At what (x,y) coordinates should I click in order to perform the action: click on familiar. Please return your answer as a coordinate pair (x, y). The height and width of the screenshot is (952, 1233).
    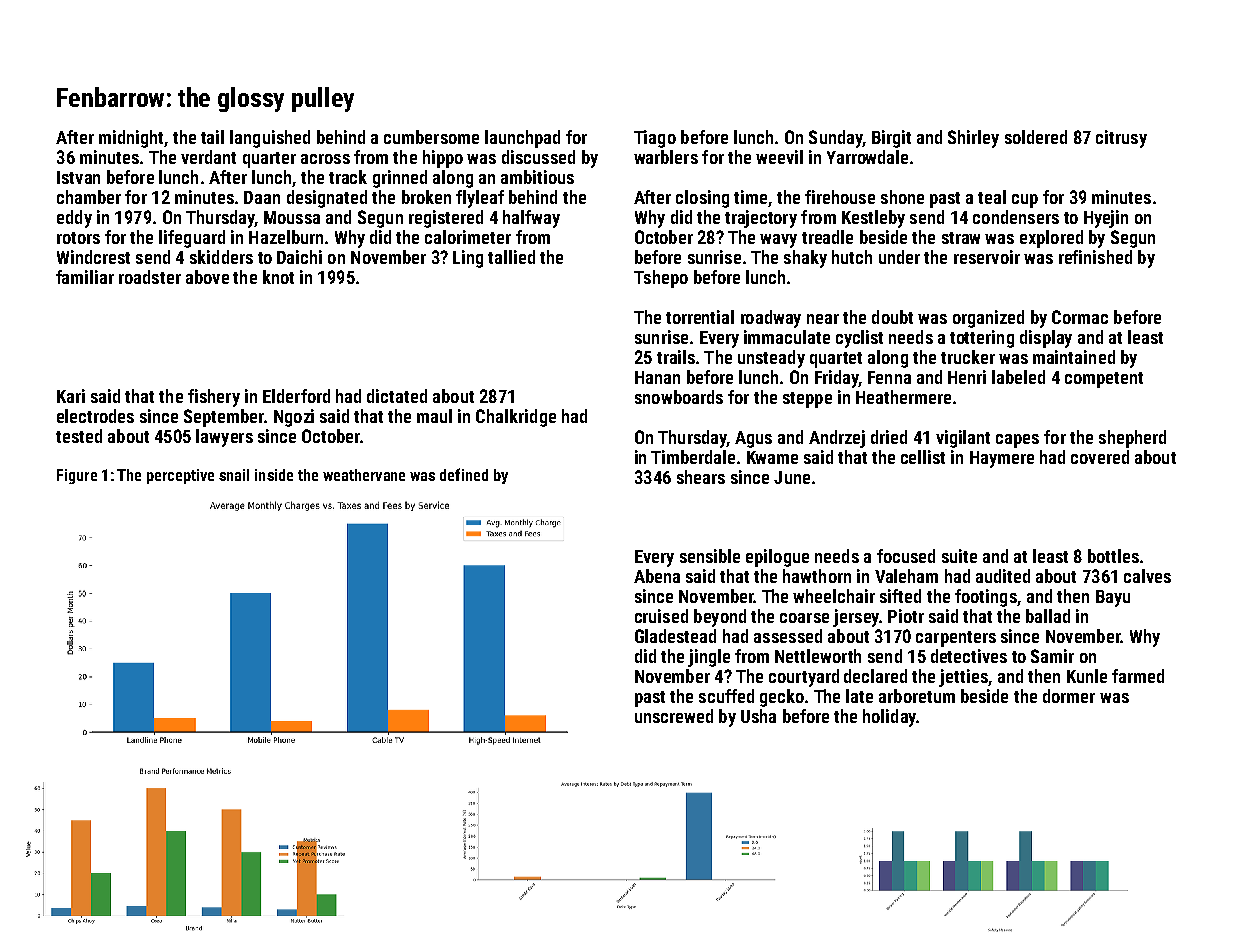
    Looking at the image, I should click on (85, 277).
